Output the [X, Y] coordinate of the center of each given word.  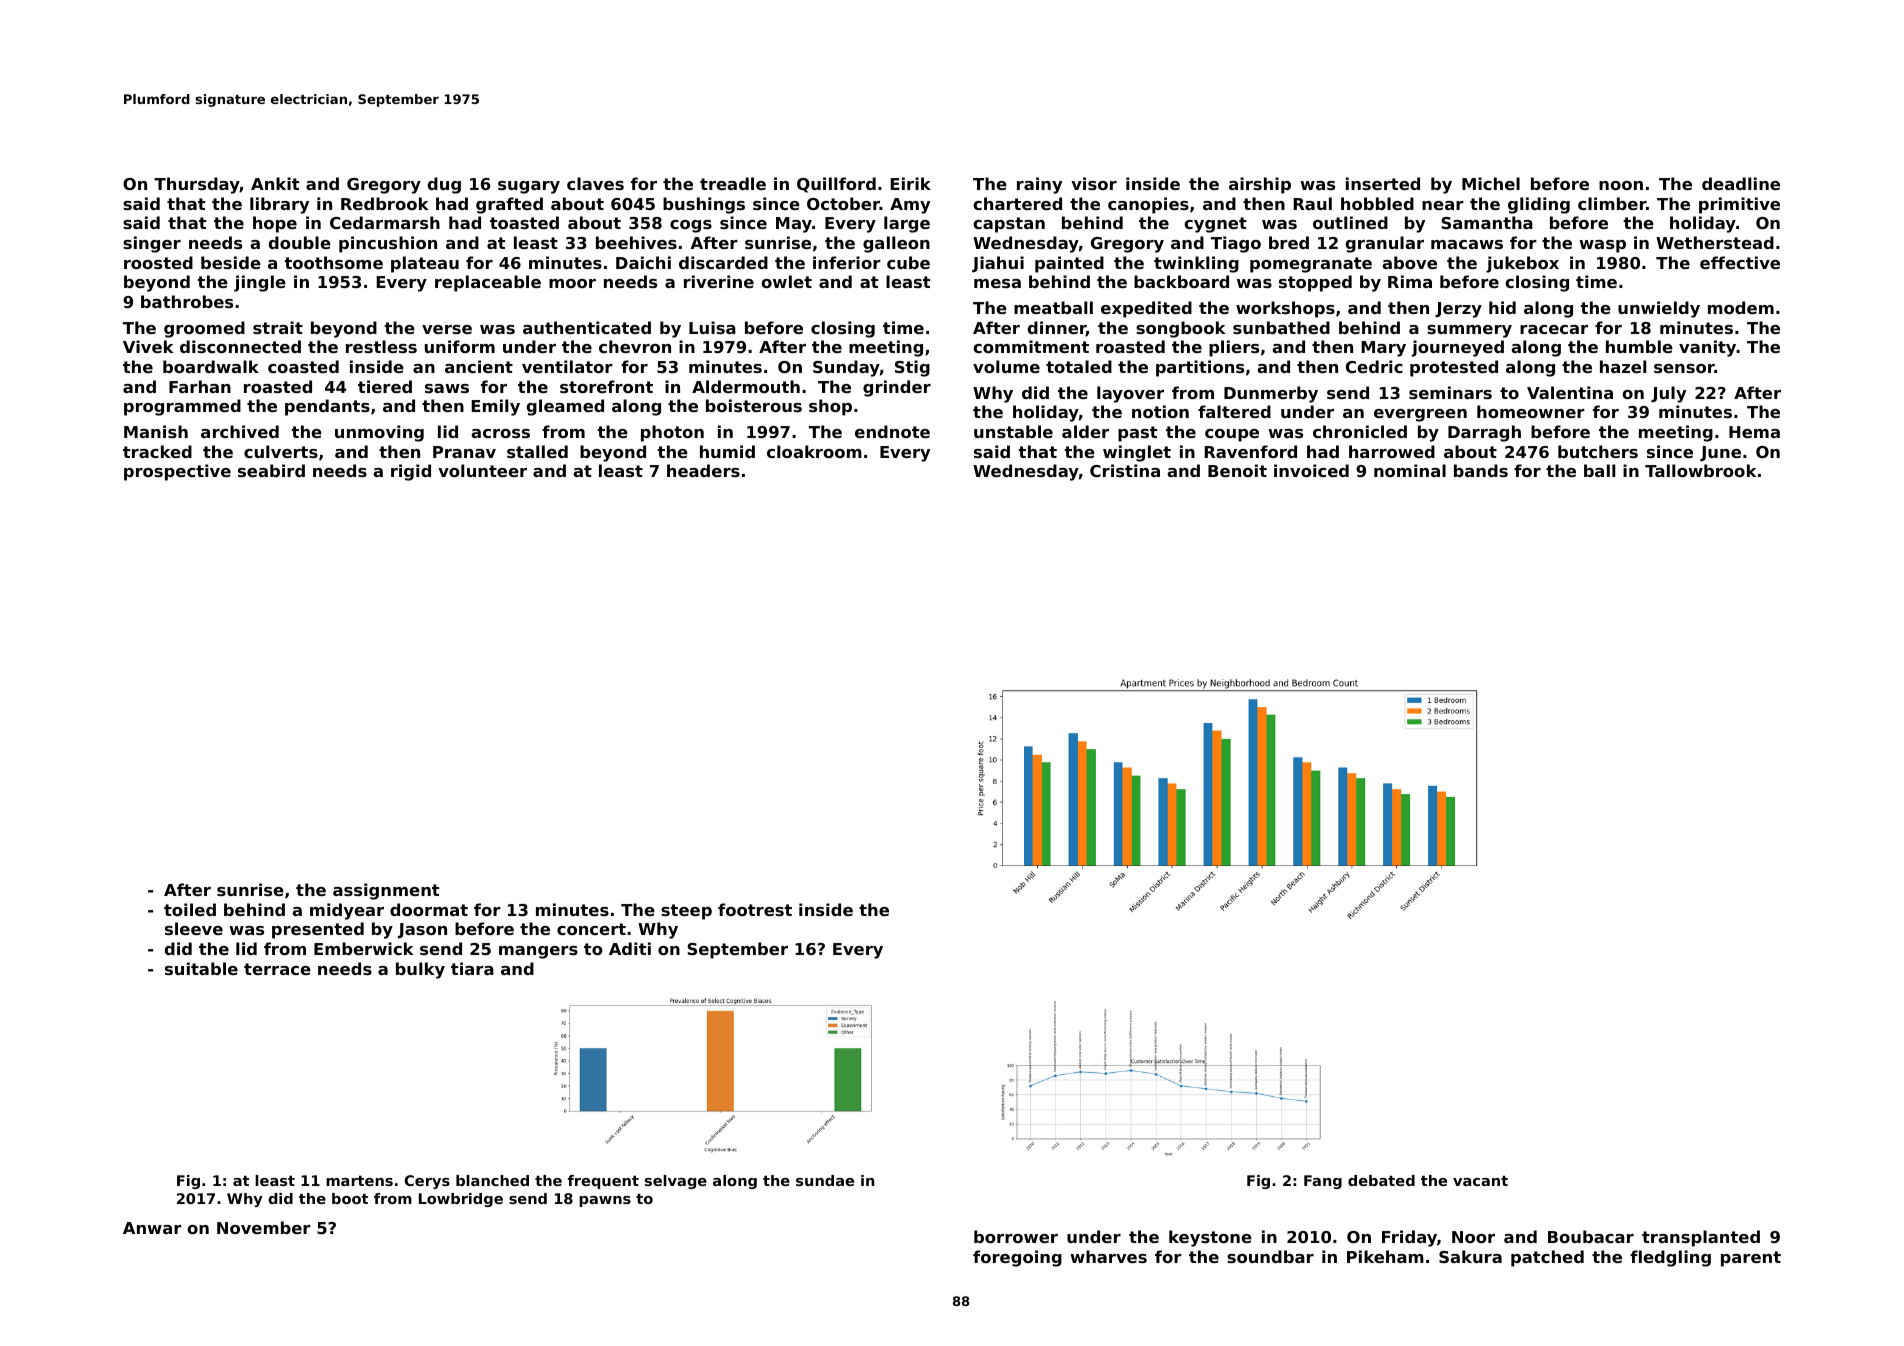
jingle [260, 283]
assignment [386, 891]
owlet [786, 281]
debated [1381, 1180]
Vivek [148, 346]
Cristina [1125, 470]
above [1410, 262]
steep [686, 912]
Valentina [1570, 392]
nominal [1410, 470]
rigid [411, 472]
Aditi [630, 948]
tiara [472, 968]
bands [1481, 470]
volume [1006, 366]
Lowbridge [461, 1200]
